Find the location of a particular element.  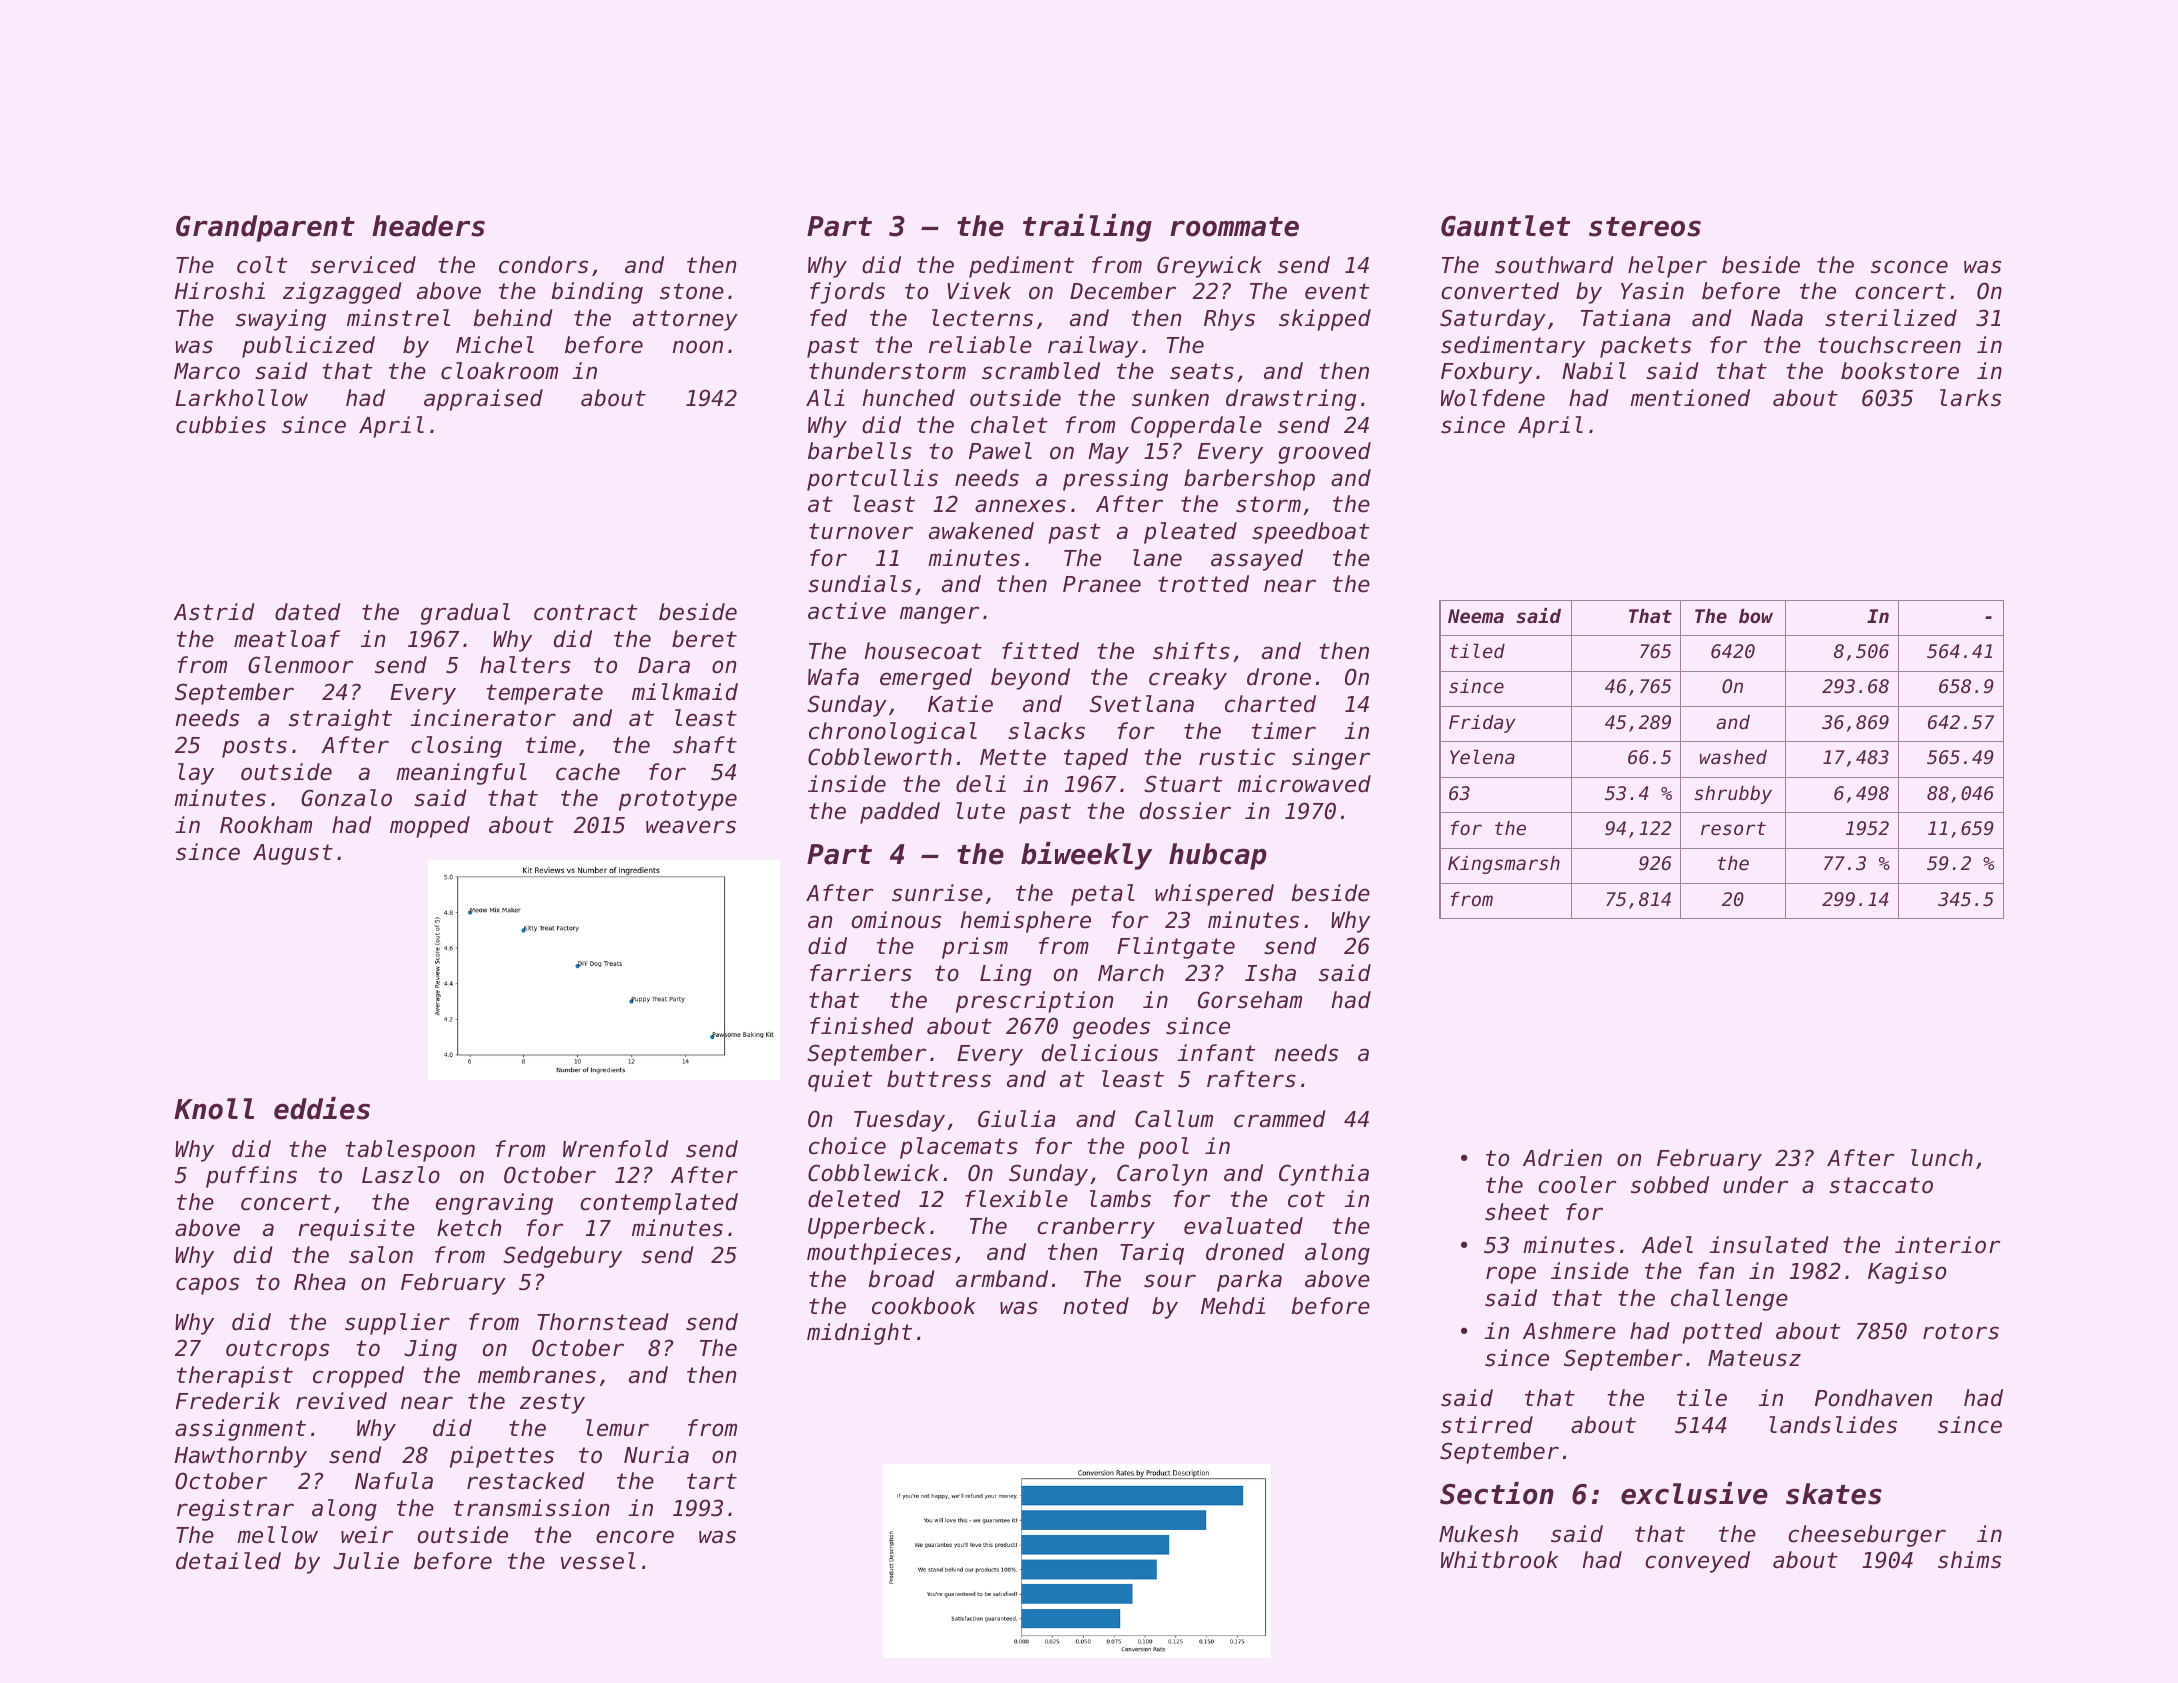

Adrien is located at coordinates (1562, 1158).
